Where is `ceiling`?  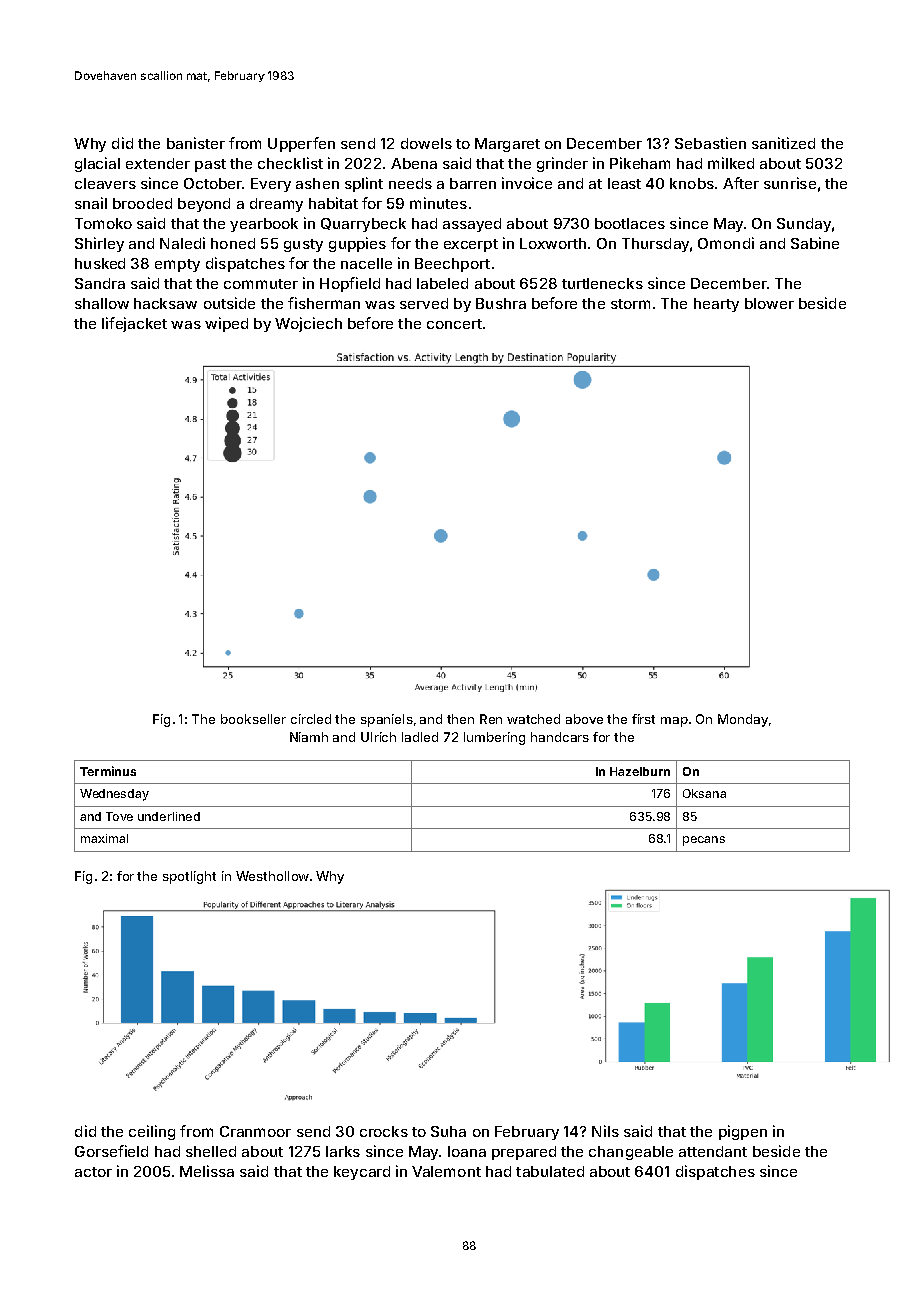
ceiling is located at coordinates (152, 1132).
